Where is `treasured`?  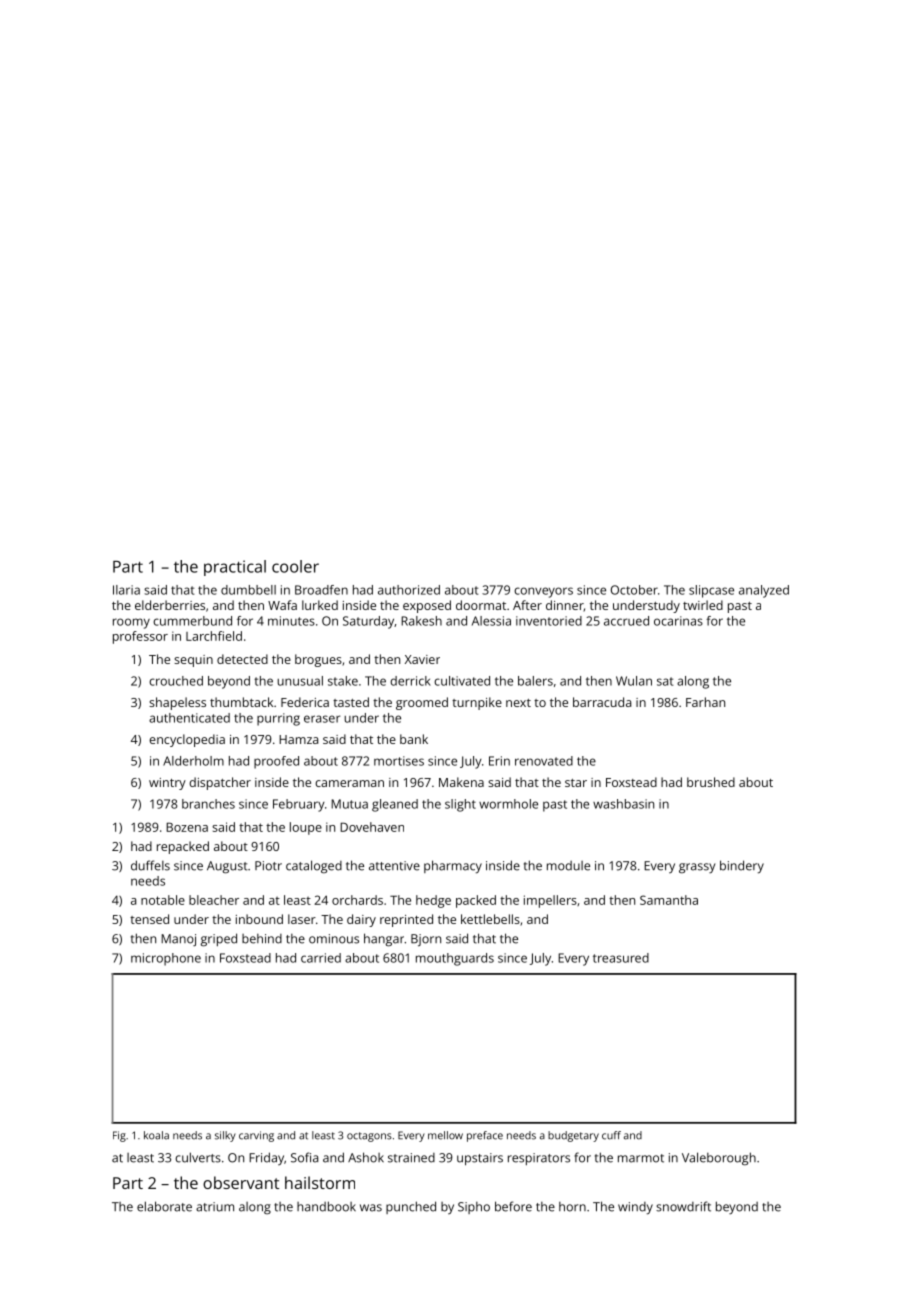
treasured is located at coordinates (621, 958).
